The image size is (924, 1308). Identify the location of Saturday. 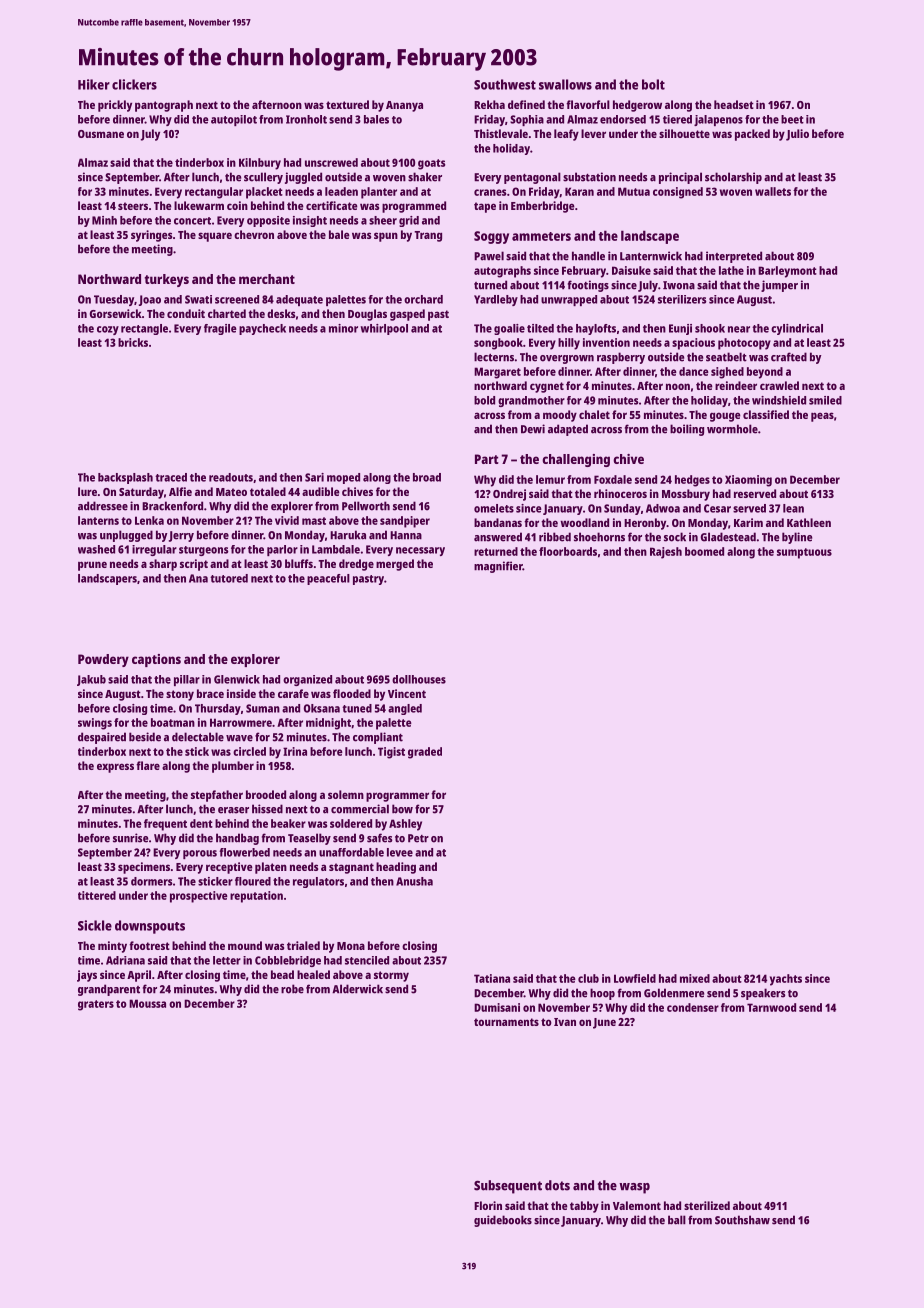
(141, 493).
